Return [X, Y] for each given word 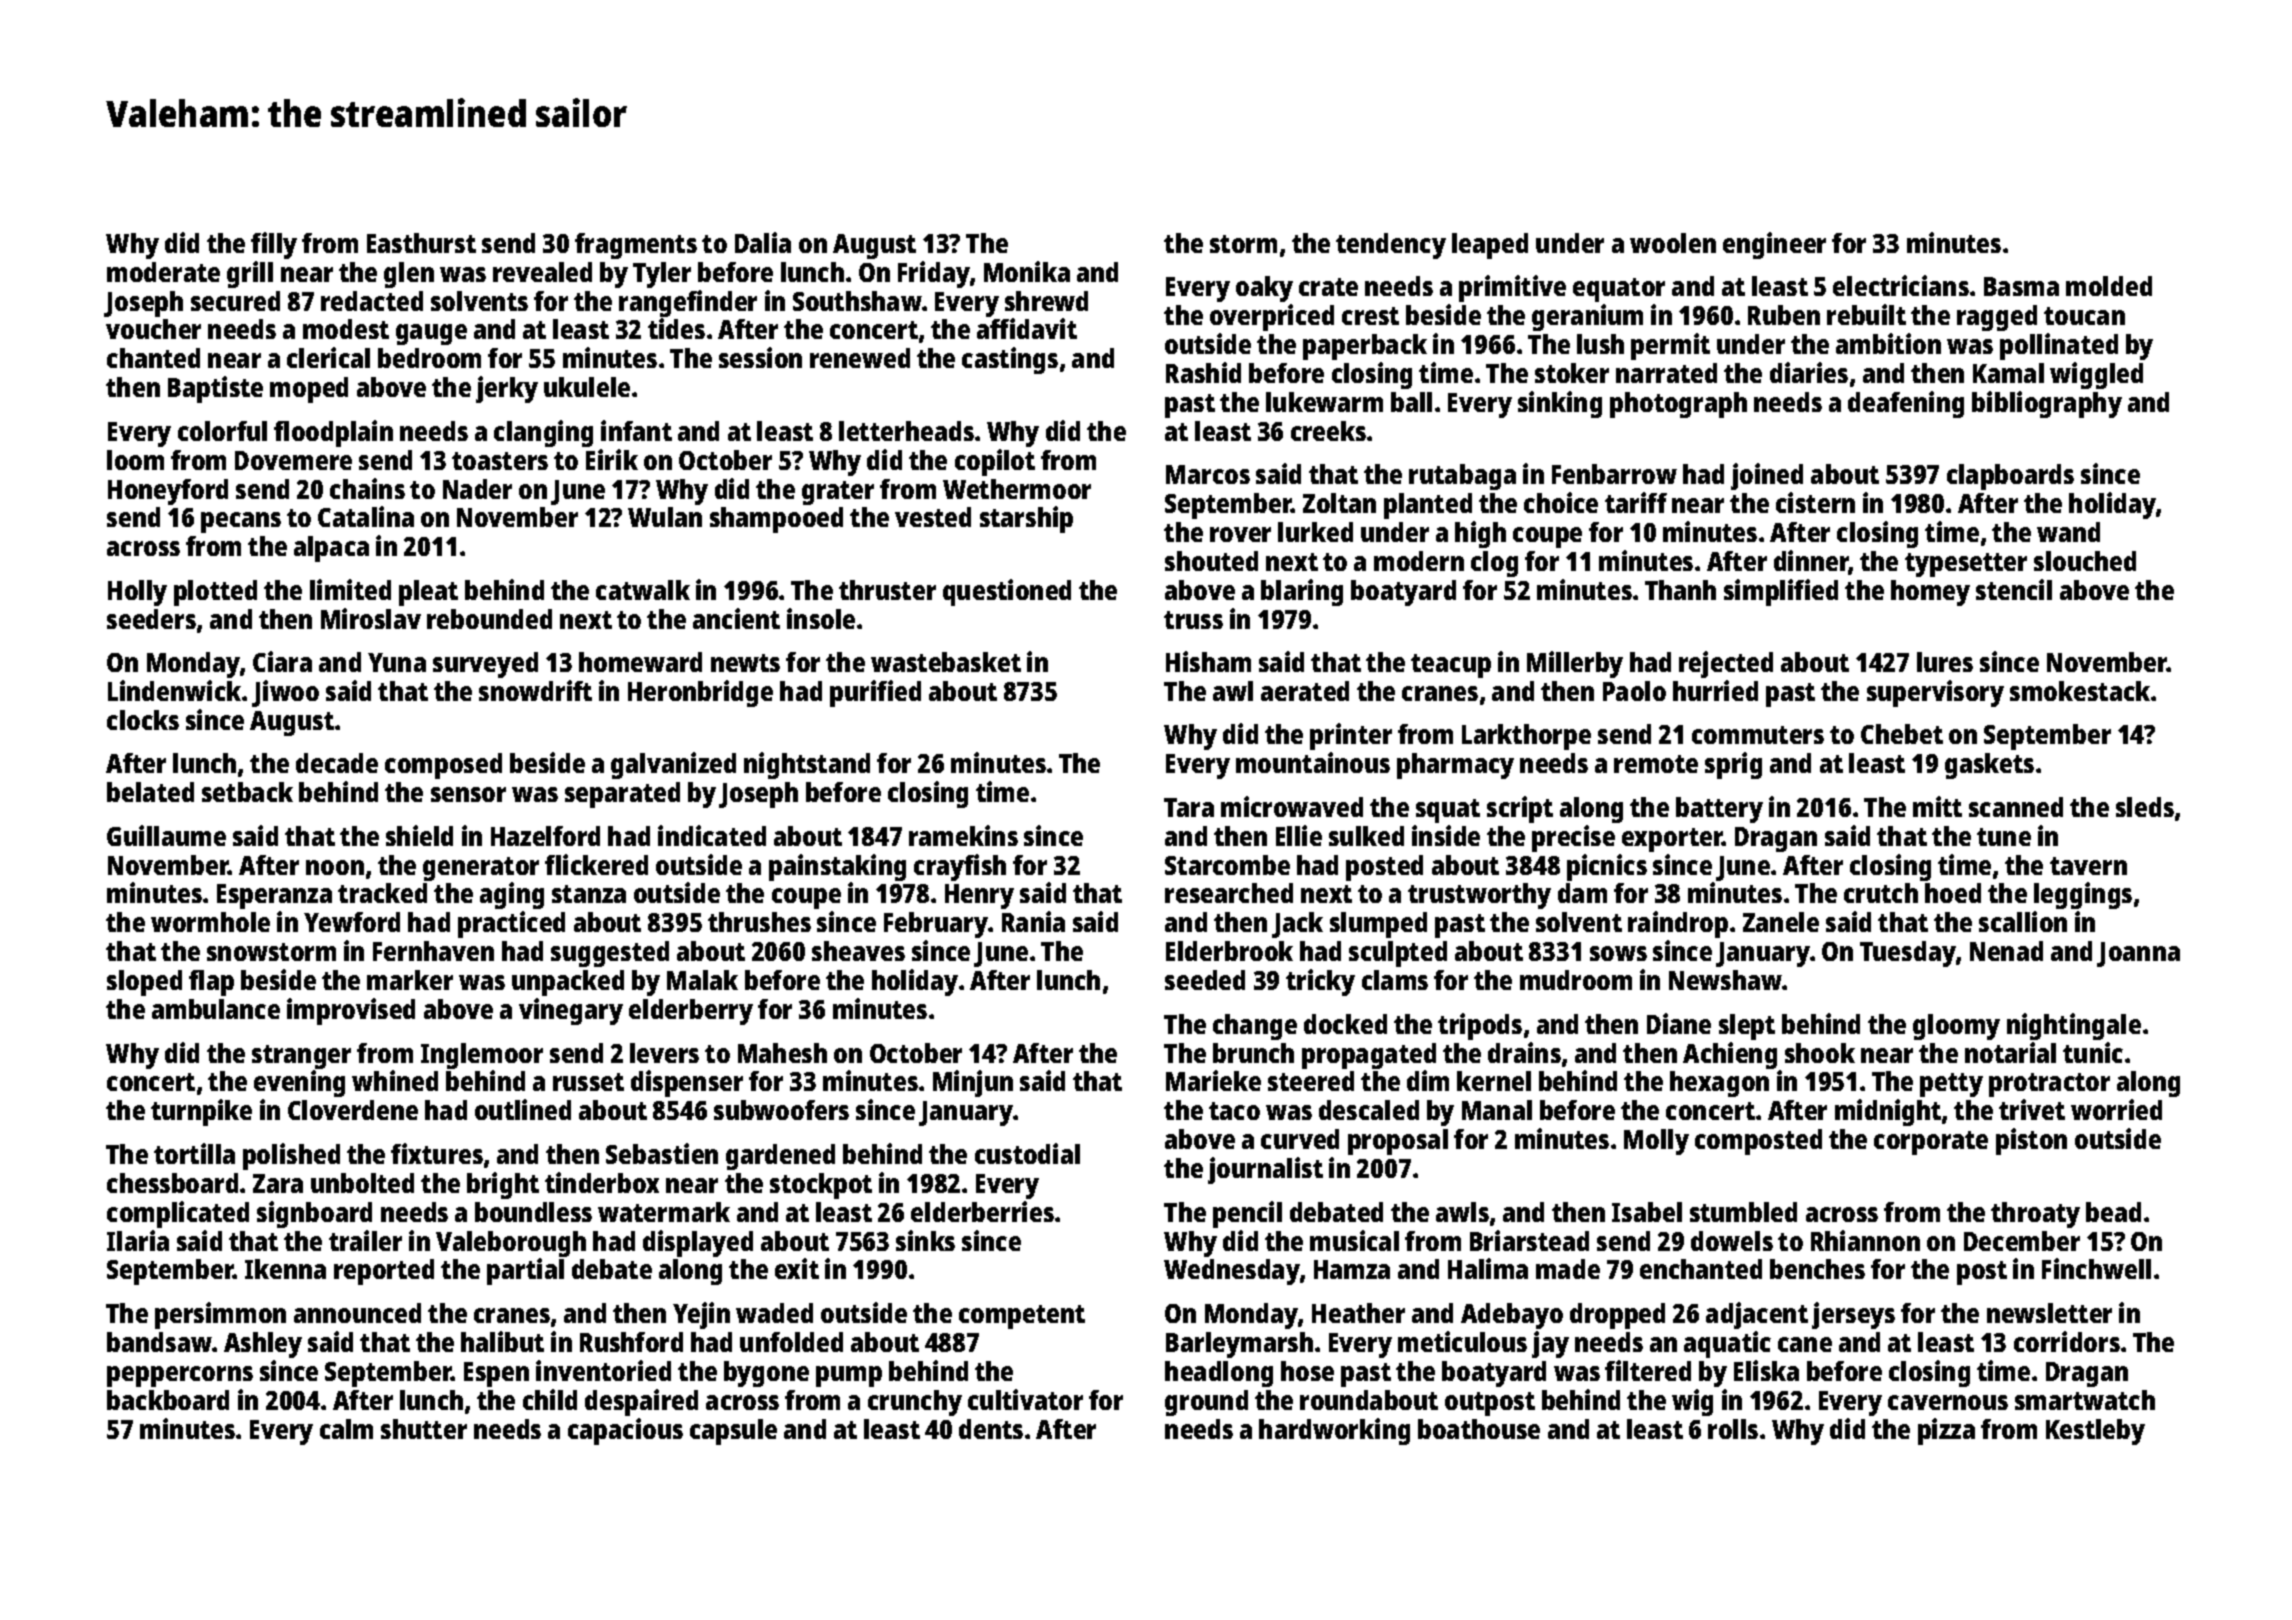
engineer [1774, 245]
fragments [636, 246]
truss [1193, 620]
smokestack [2080, 691]
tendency [1391, 246]
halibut [502, 1341]
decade [337, 763]
